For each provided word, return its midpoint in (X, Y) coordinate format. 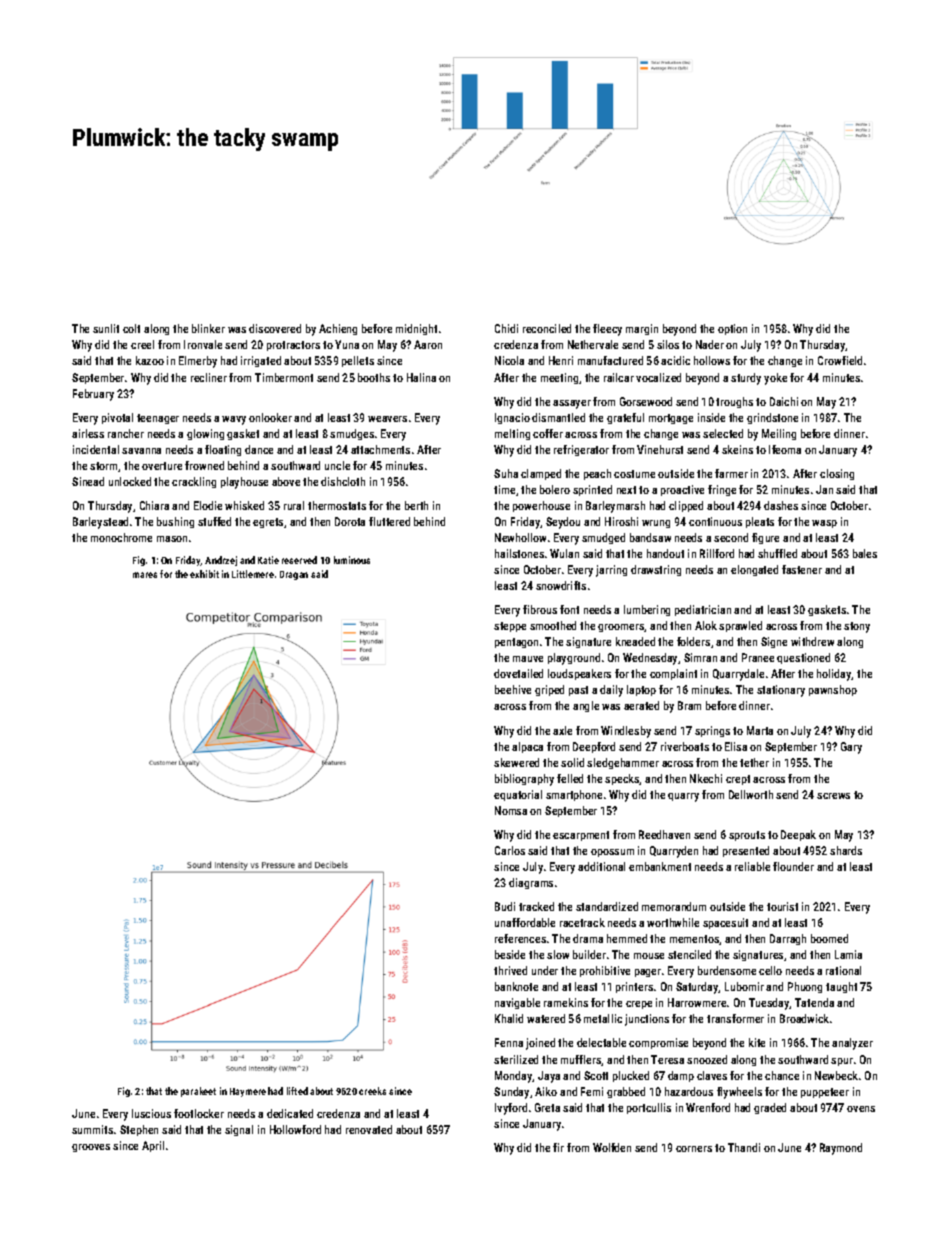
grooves (91, 1148)
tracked (536, 906)
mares (145, 575)
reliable (752, 866)
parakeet (198, 1092)
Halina (421, 377)
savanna (141, 451)
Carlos (510, 850)
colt (131, 328)
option (732, 329)
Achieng (338, 329)
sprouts (747, 836)
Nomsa (511, 810)
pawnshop (833, 690)
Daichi (784, 401)
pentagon (516, 643)
